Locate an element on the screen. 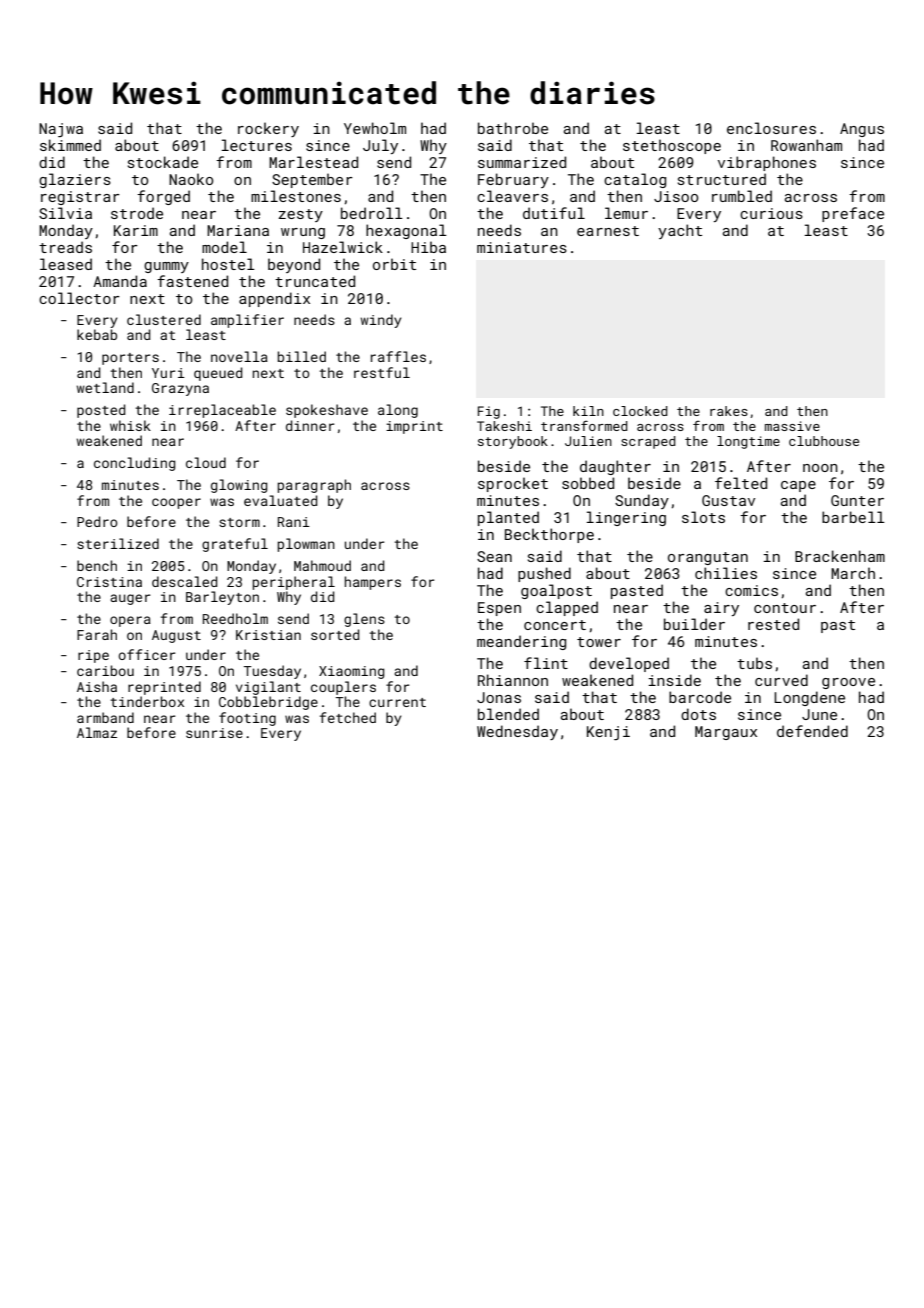  armband is located at coordinates (105, 717).
